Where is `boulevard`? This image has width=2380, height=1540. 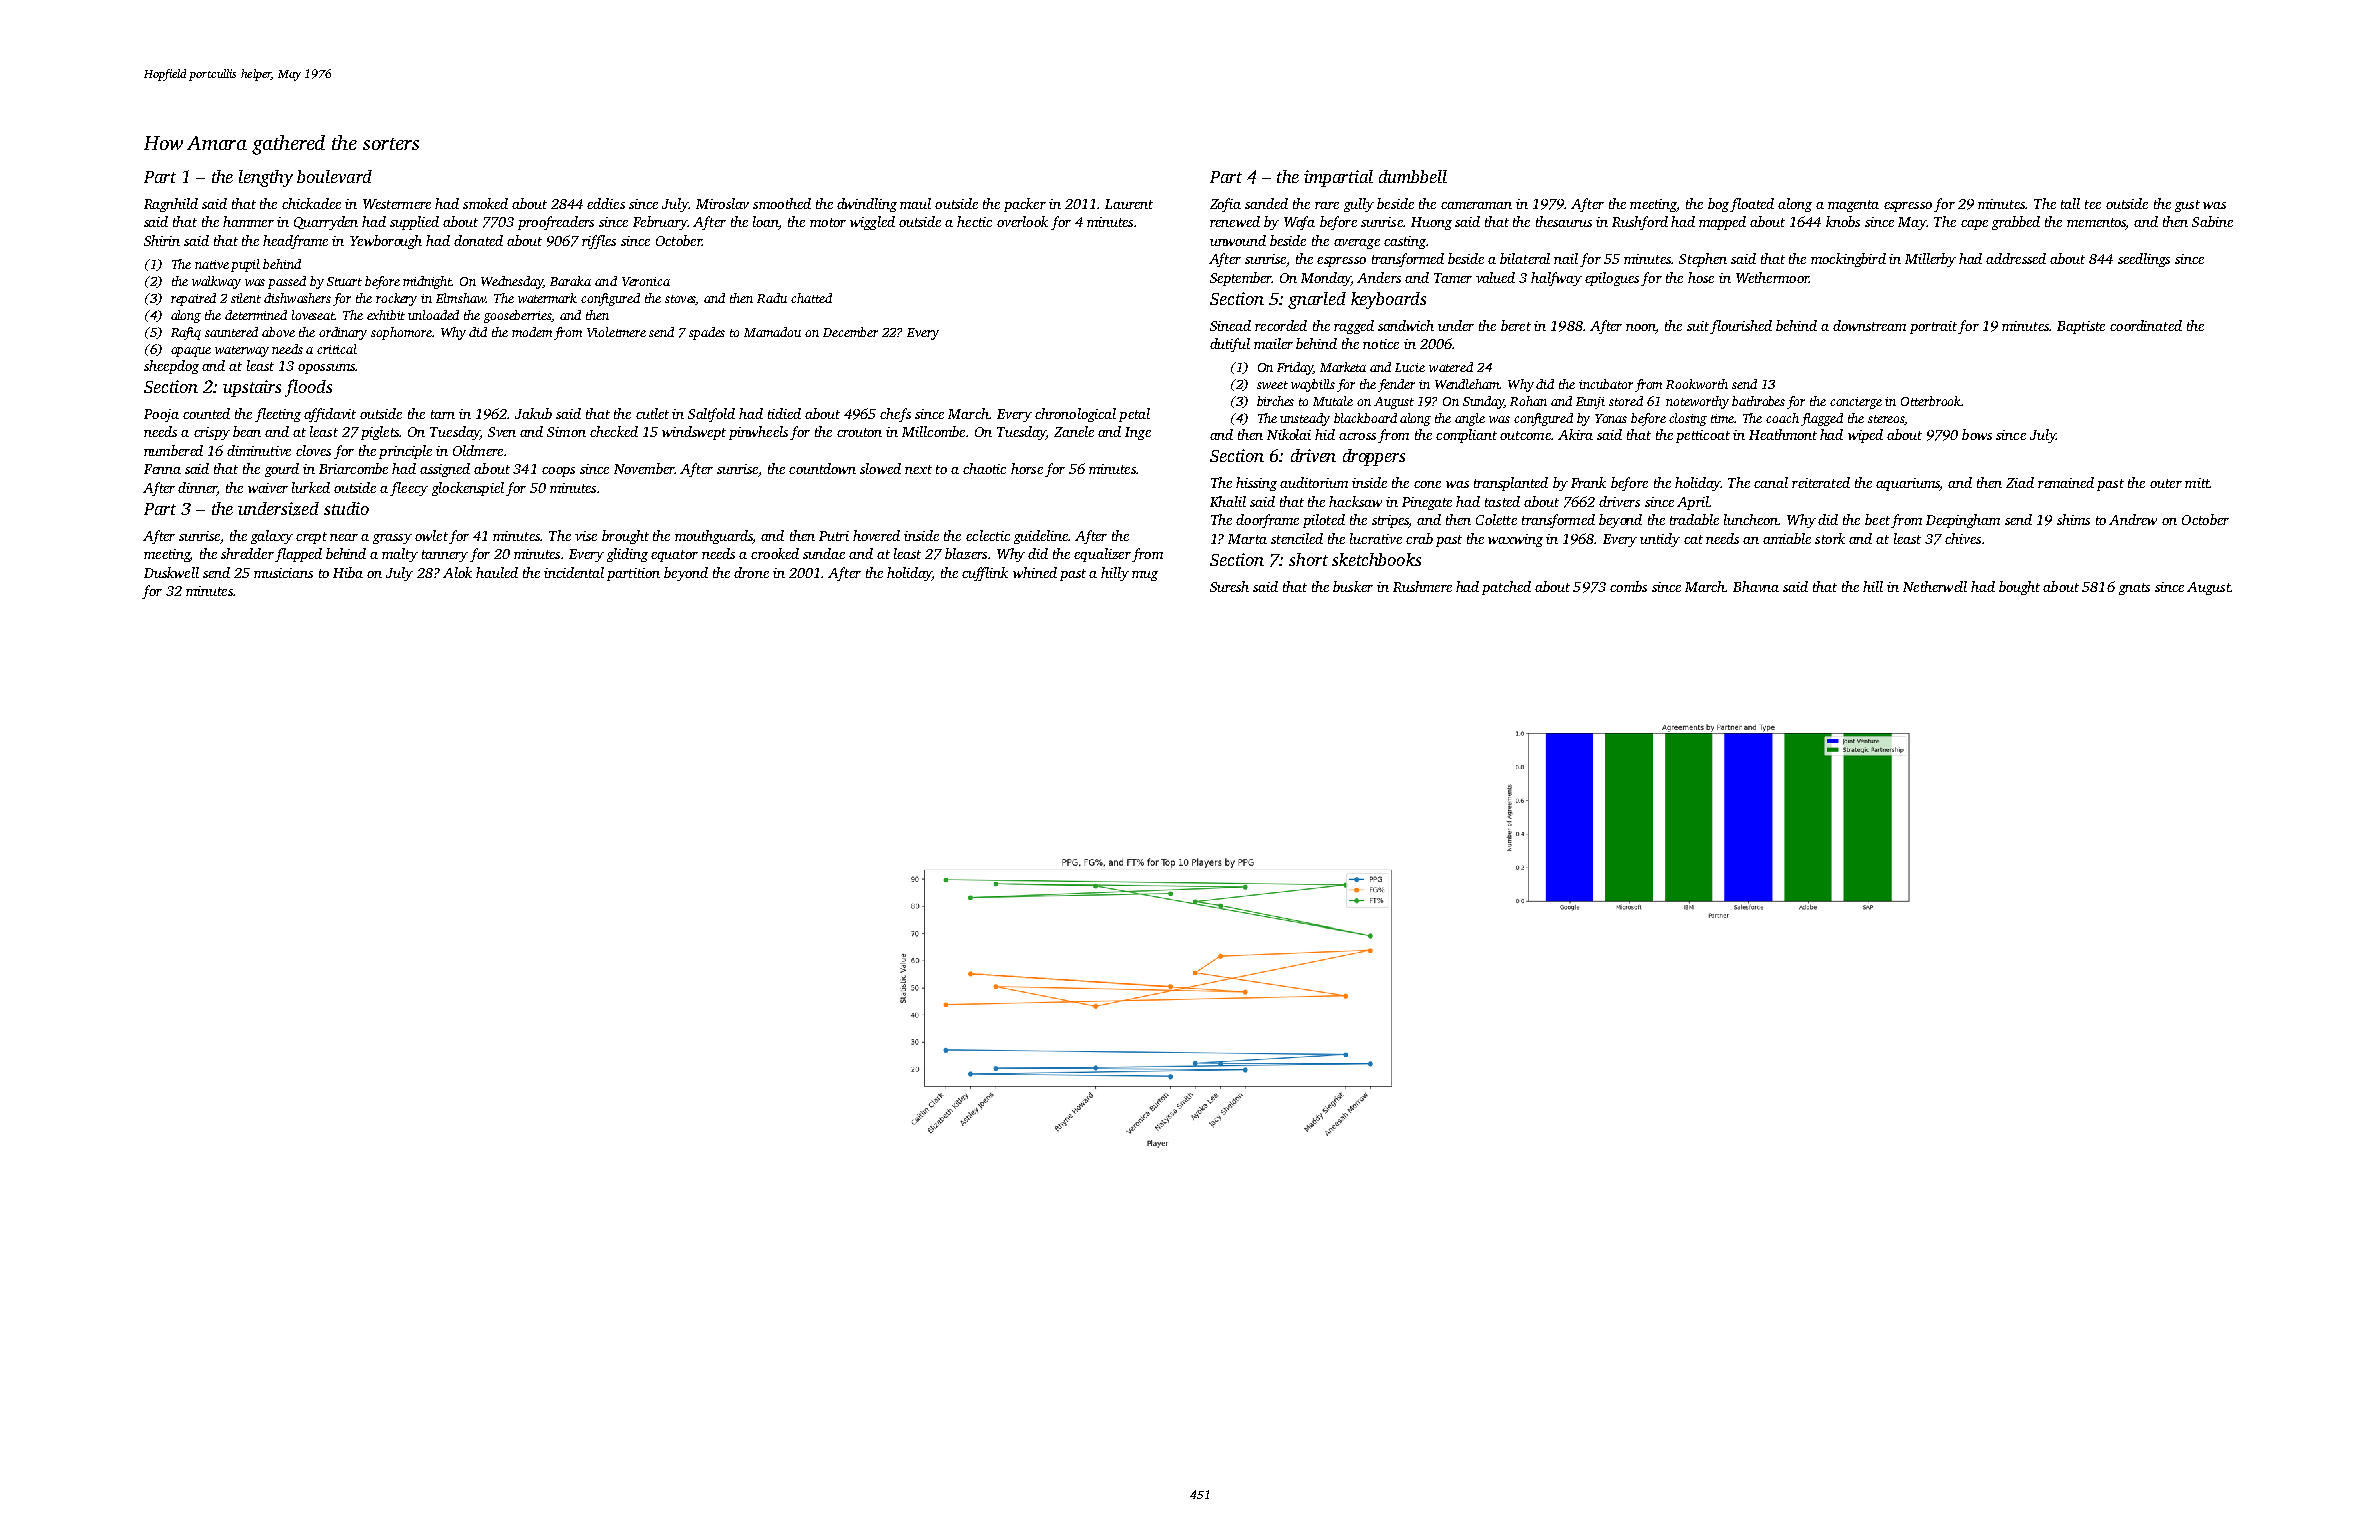 boulevard is located at coordinates (334, 176).
